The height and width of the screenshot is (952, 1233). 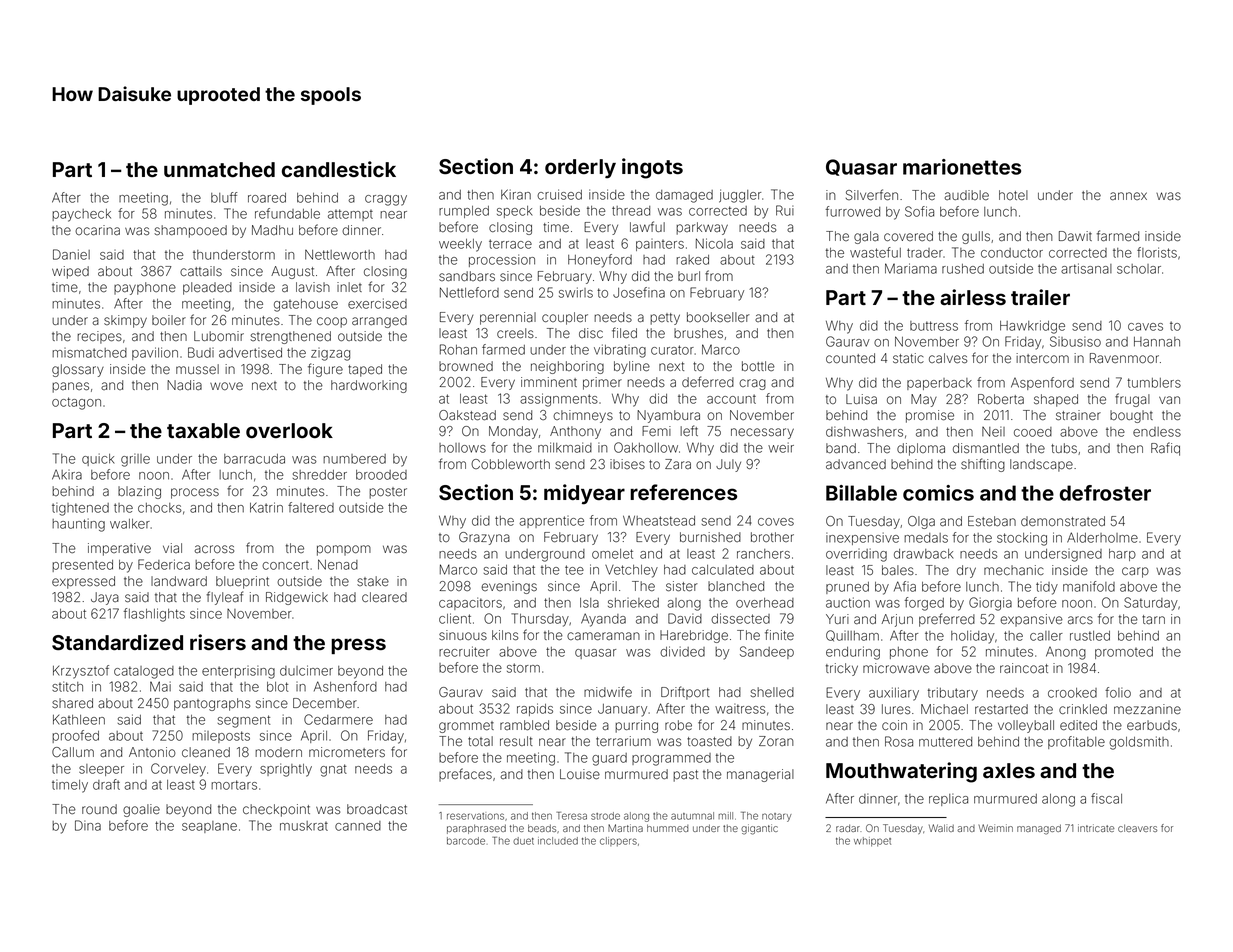 I want to click on marionettes, so click(x=962, y=167).
